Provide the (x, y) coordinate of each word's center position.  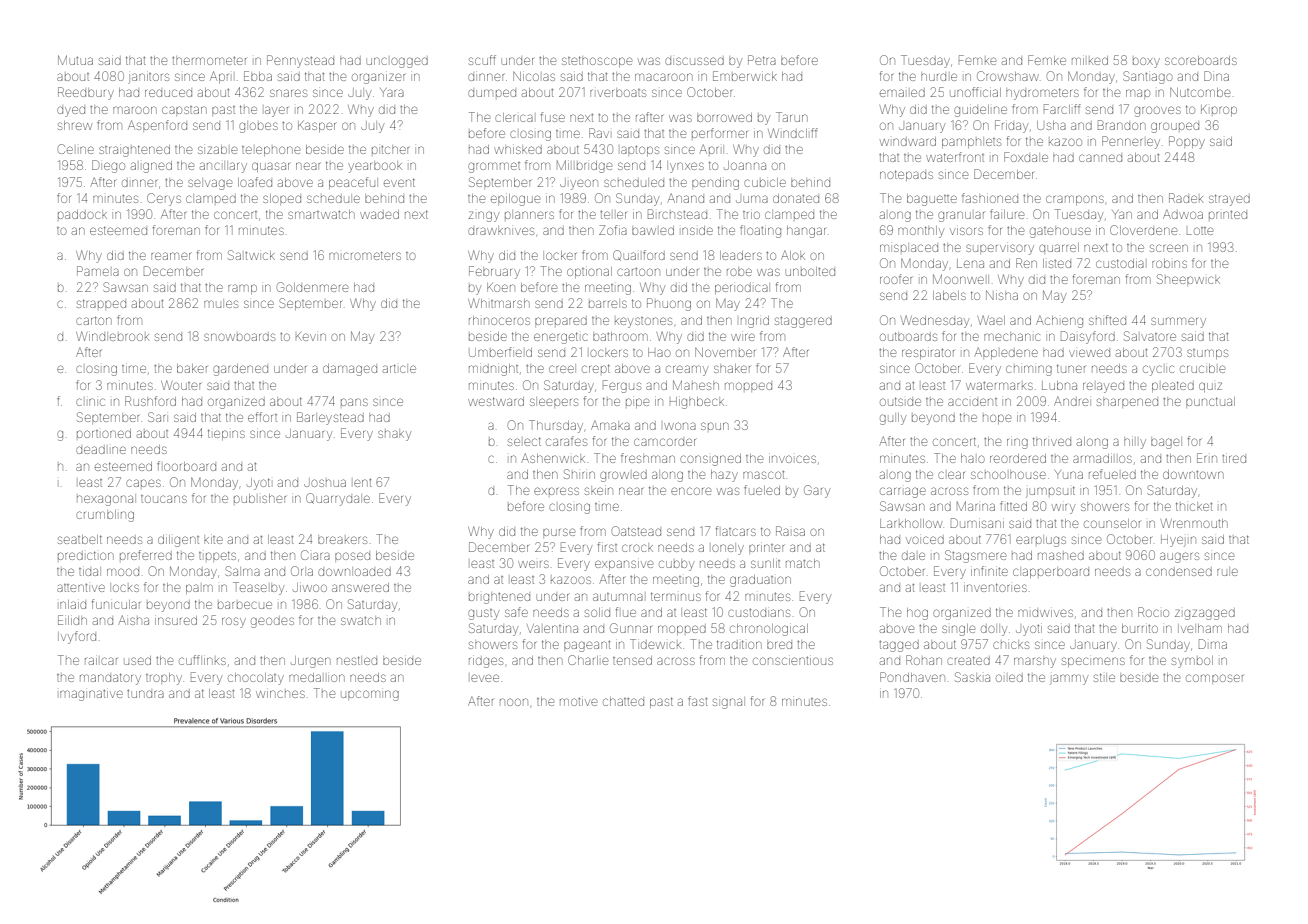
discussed (694, 61)
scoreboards (1201, 60)
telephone (271, 151)
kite (213, 540)
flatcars (736, 531)
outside (900, 401)
